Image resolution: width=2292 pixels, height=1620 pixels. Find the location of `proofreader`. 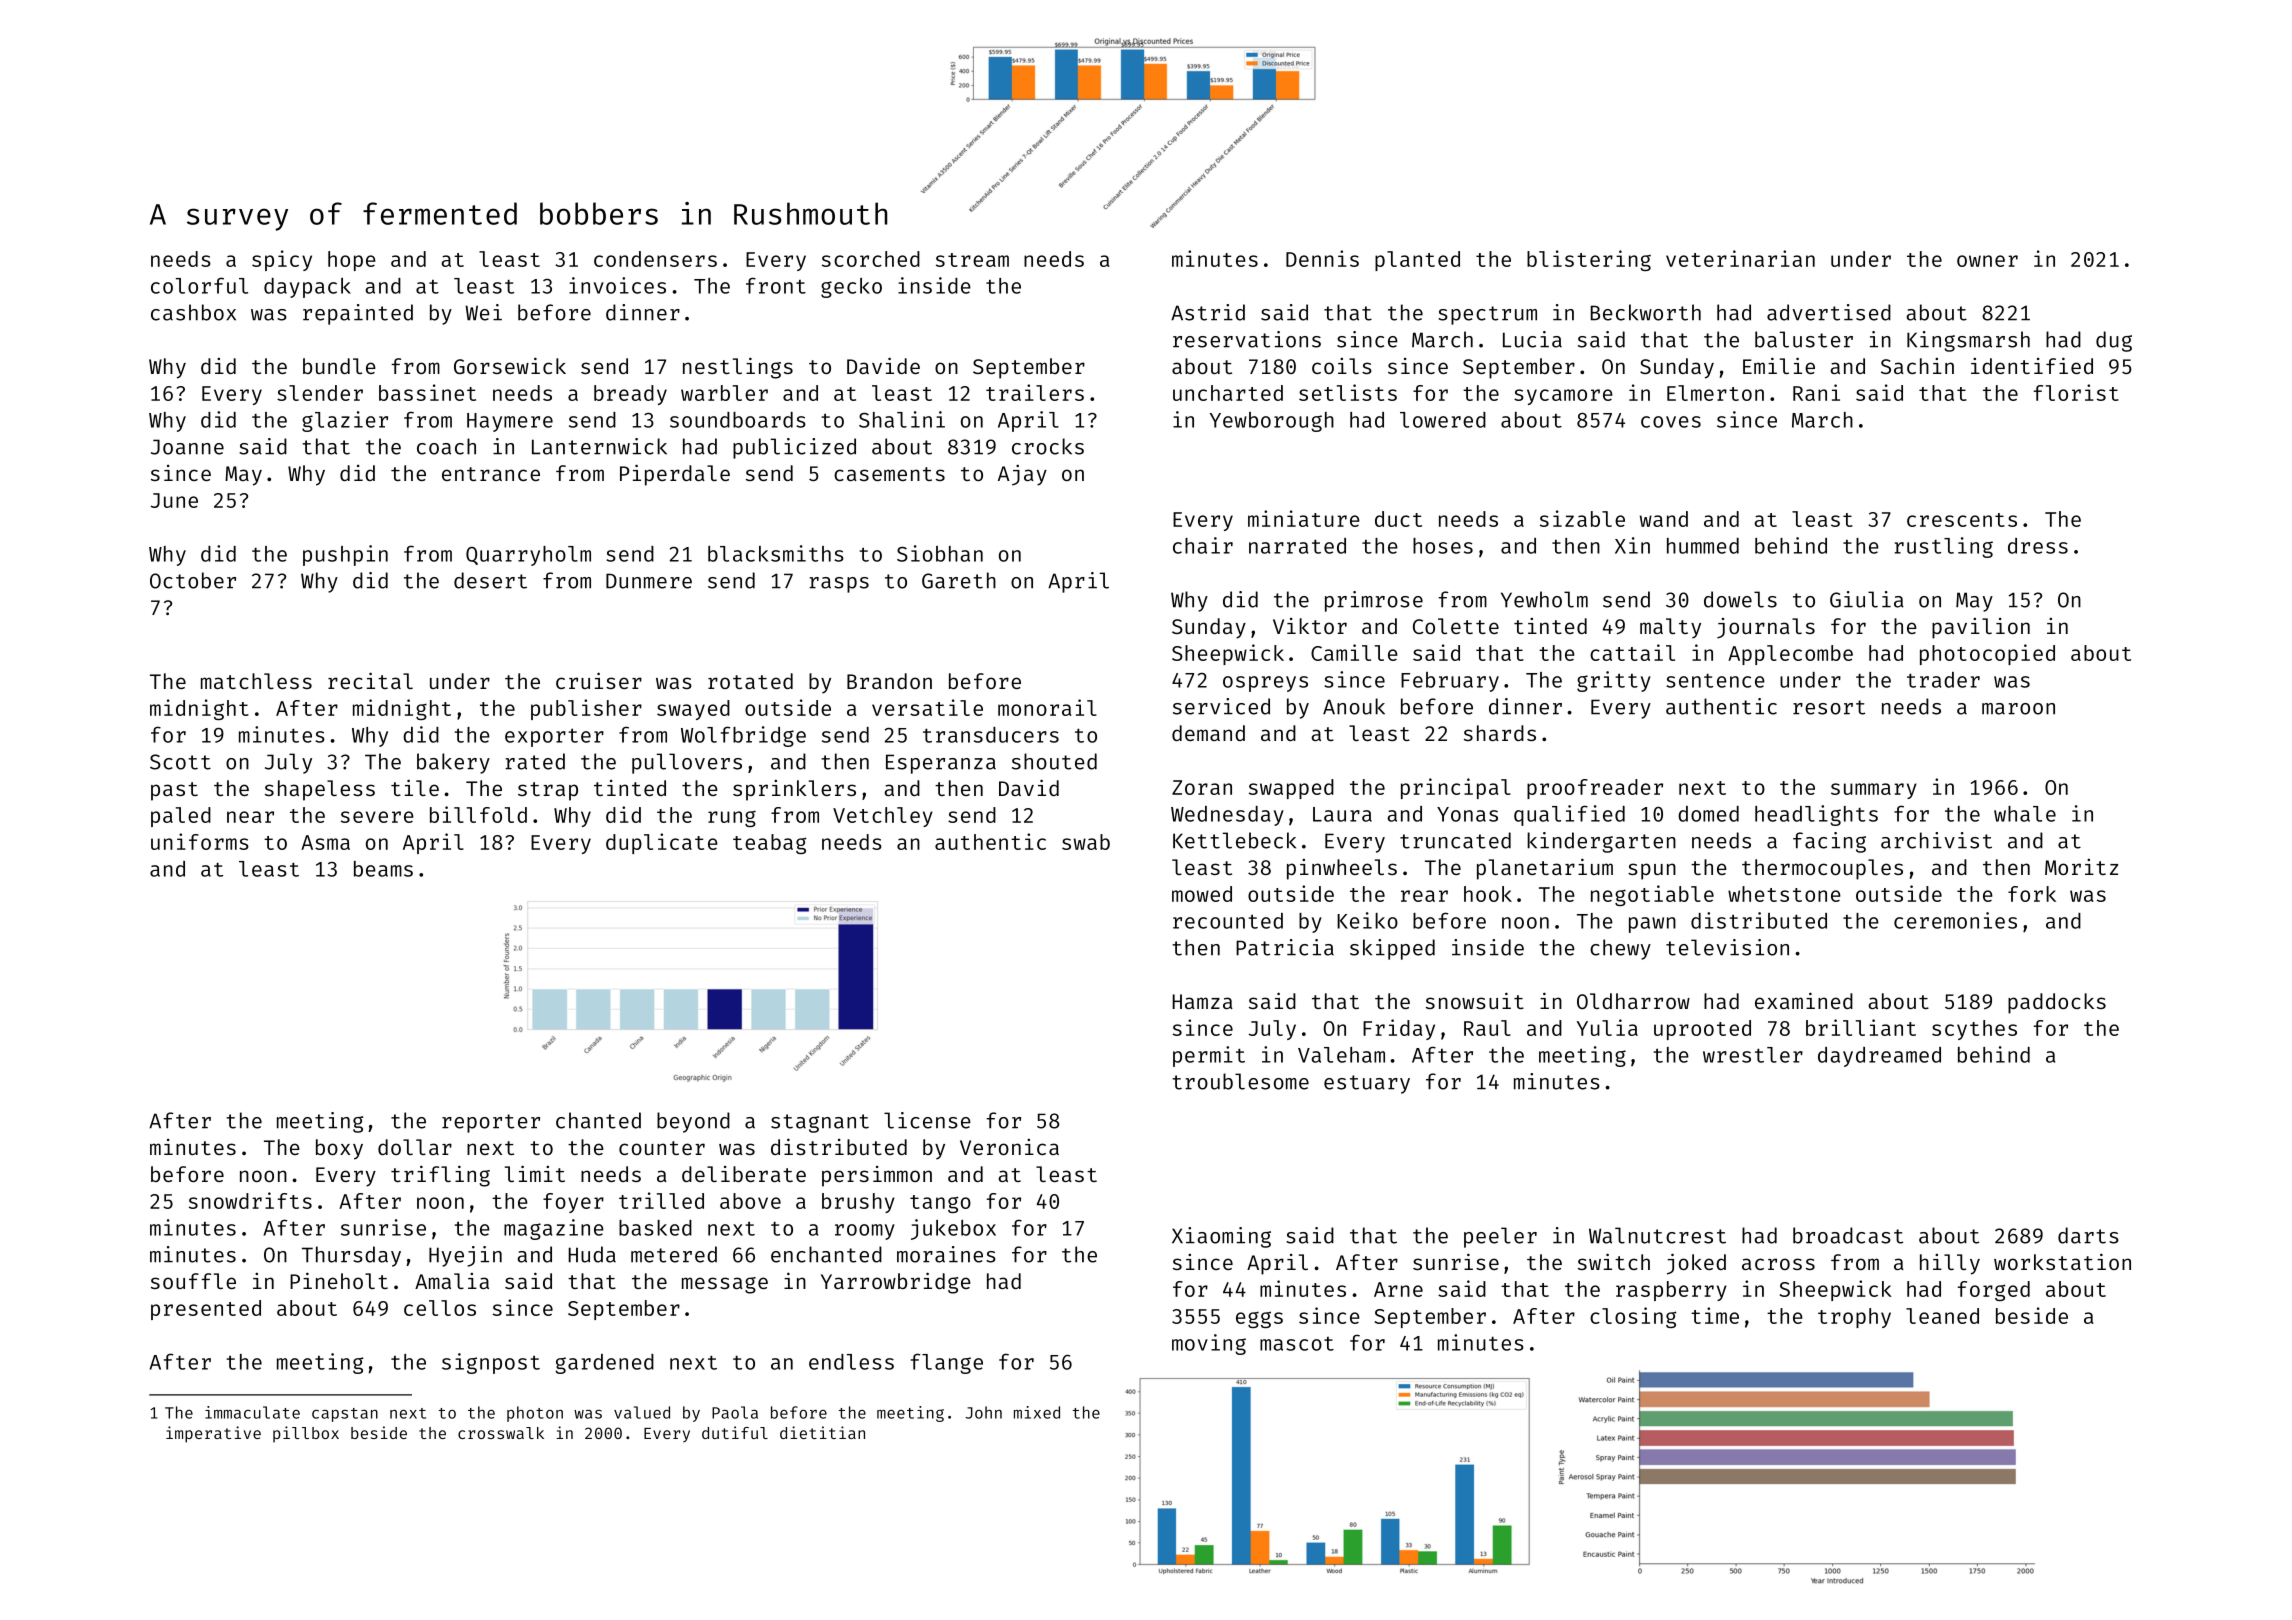

proofreader is located at coordinates (1595, 789).
